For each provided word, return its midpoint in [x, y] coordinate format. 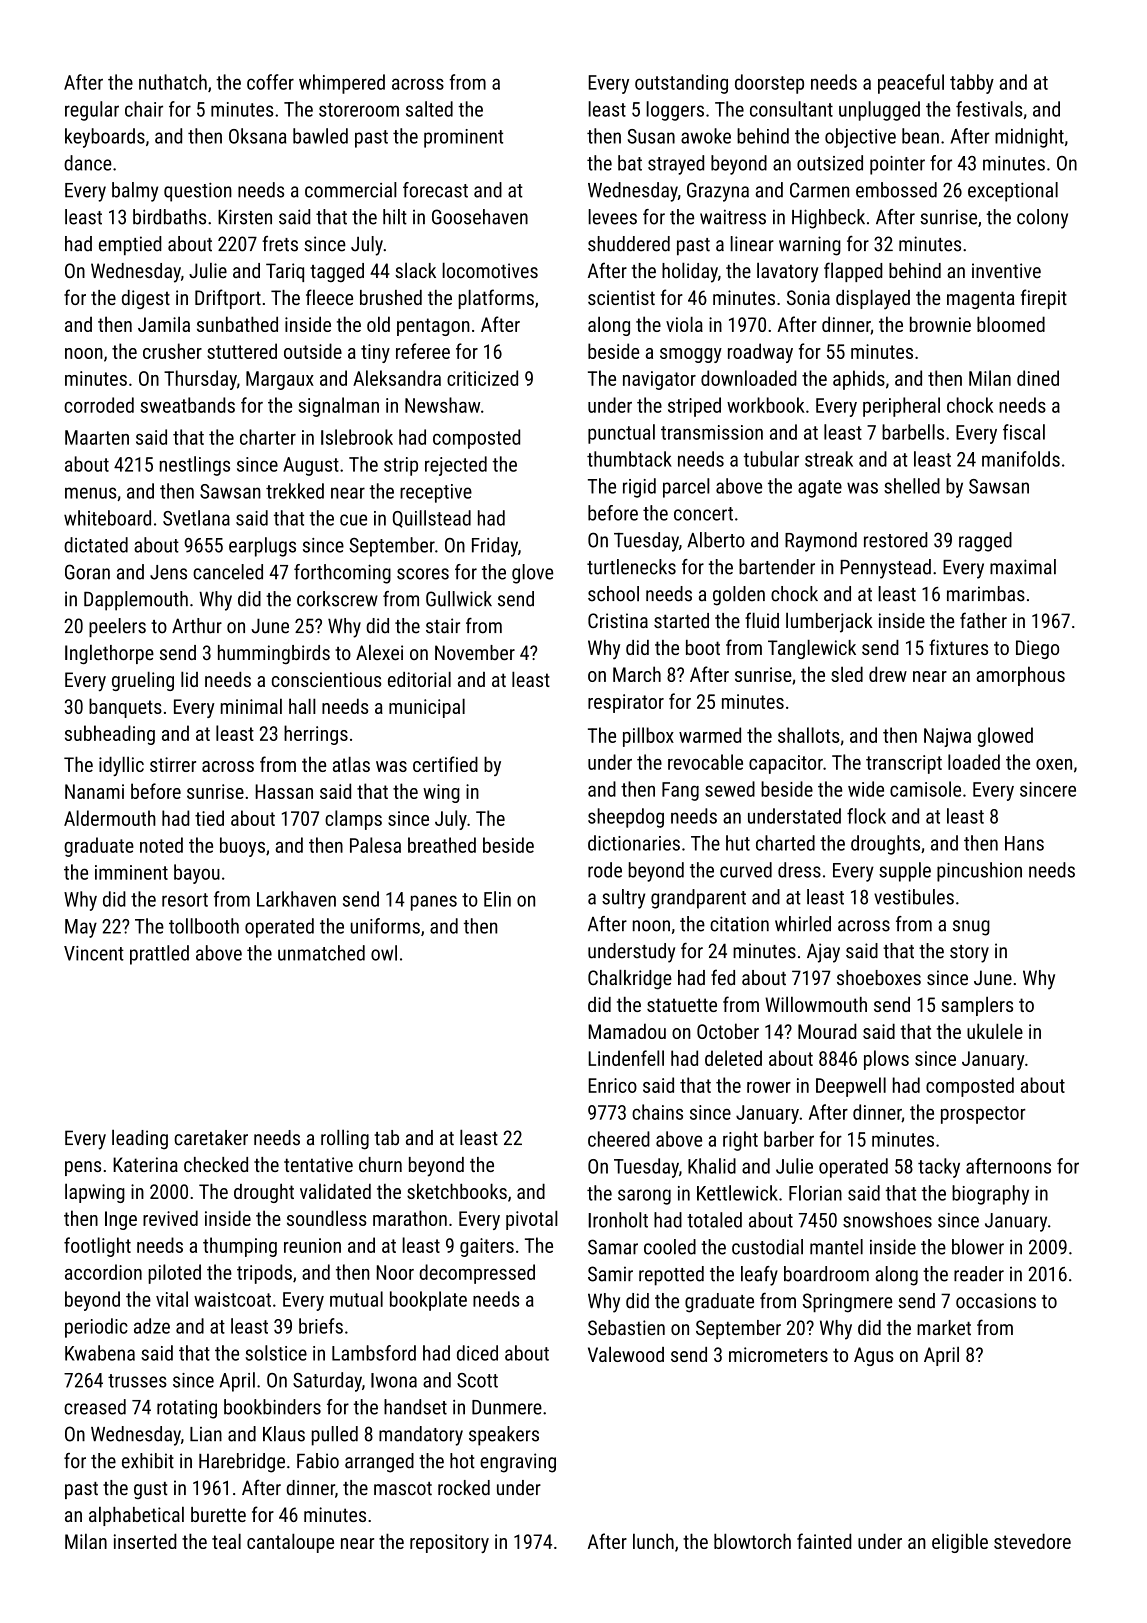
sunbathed [237, 324]
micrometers [778, 1354]
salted [429, 109]
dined [1038, 378]
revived [170, 1218]
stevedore [1032, 1541]
